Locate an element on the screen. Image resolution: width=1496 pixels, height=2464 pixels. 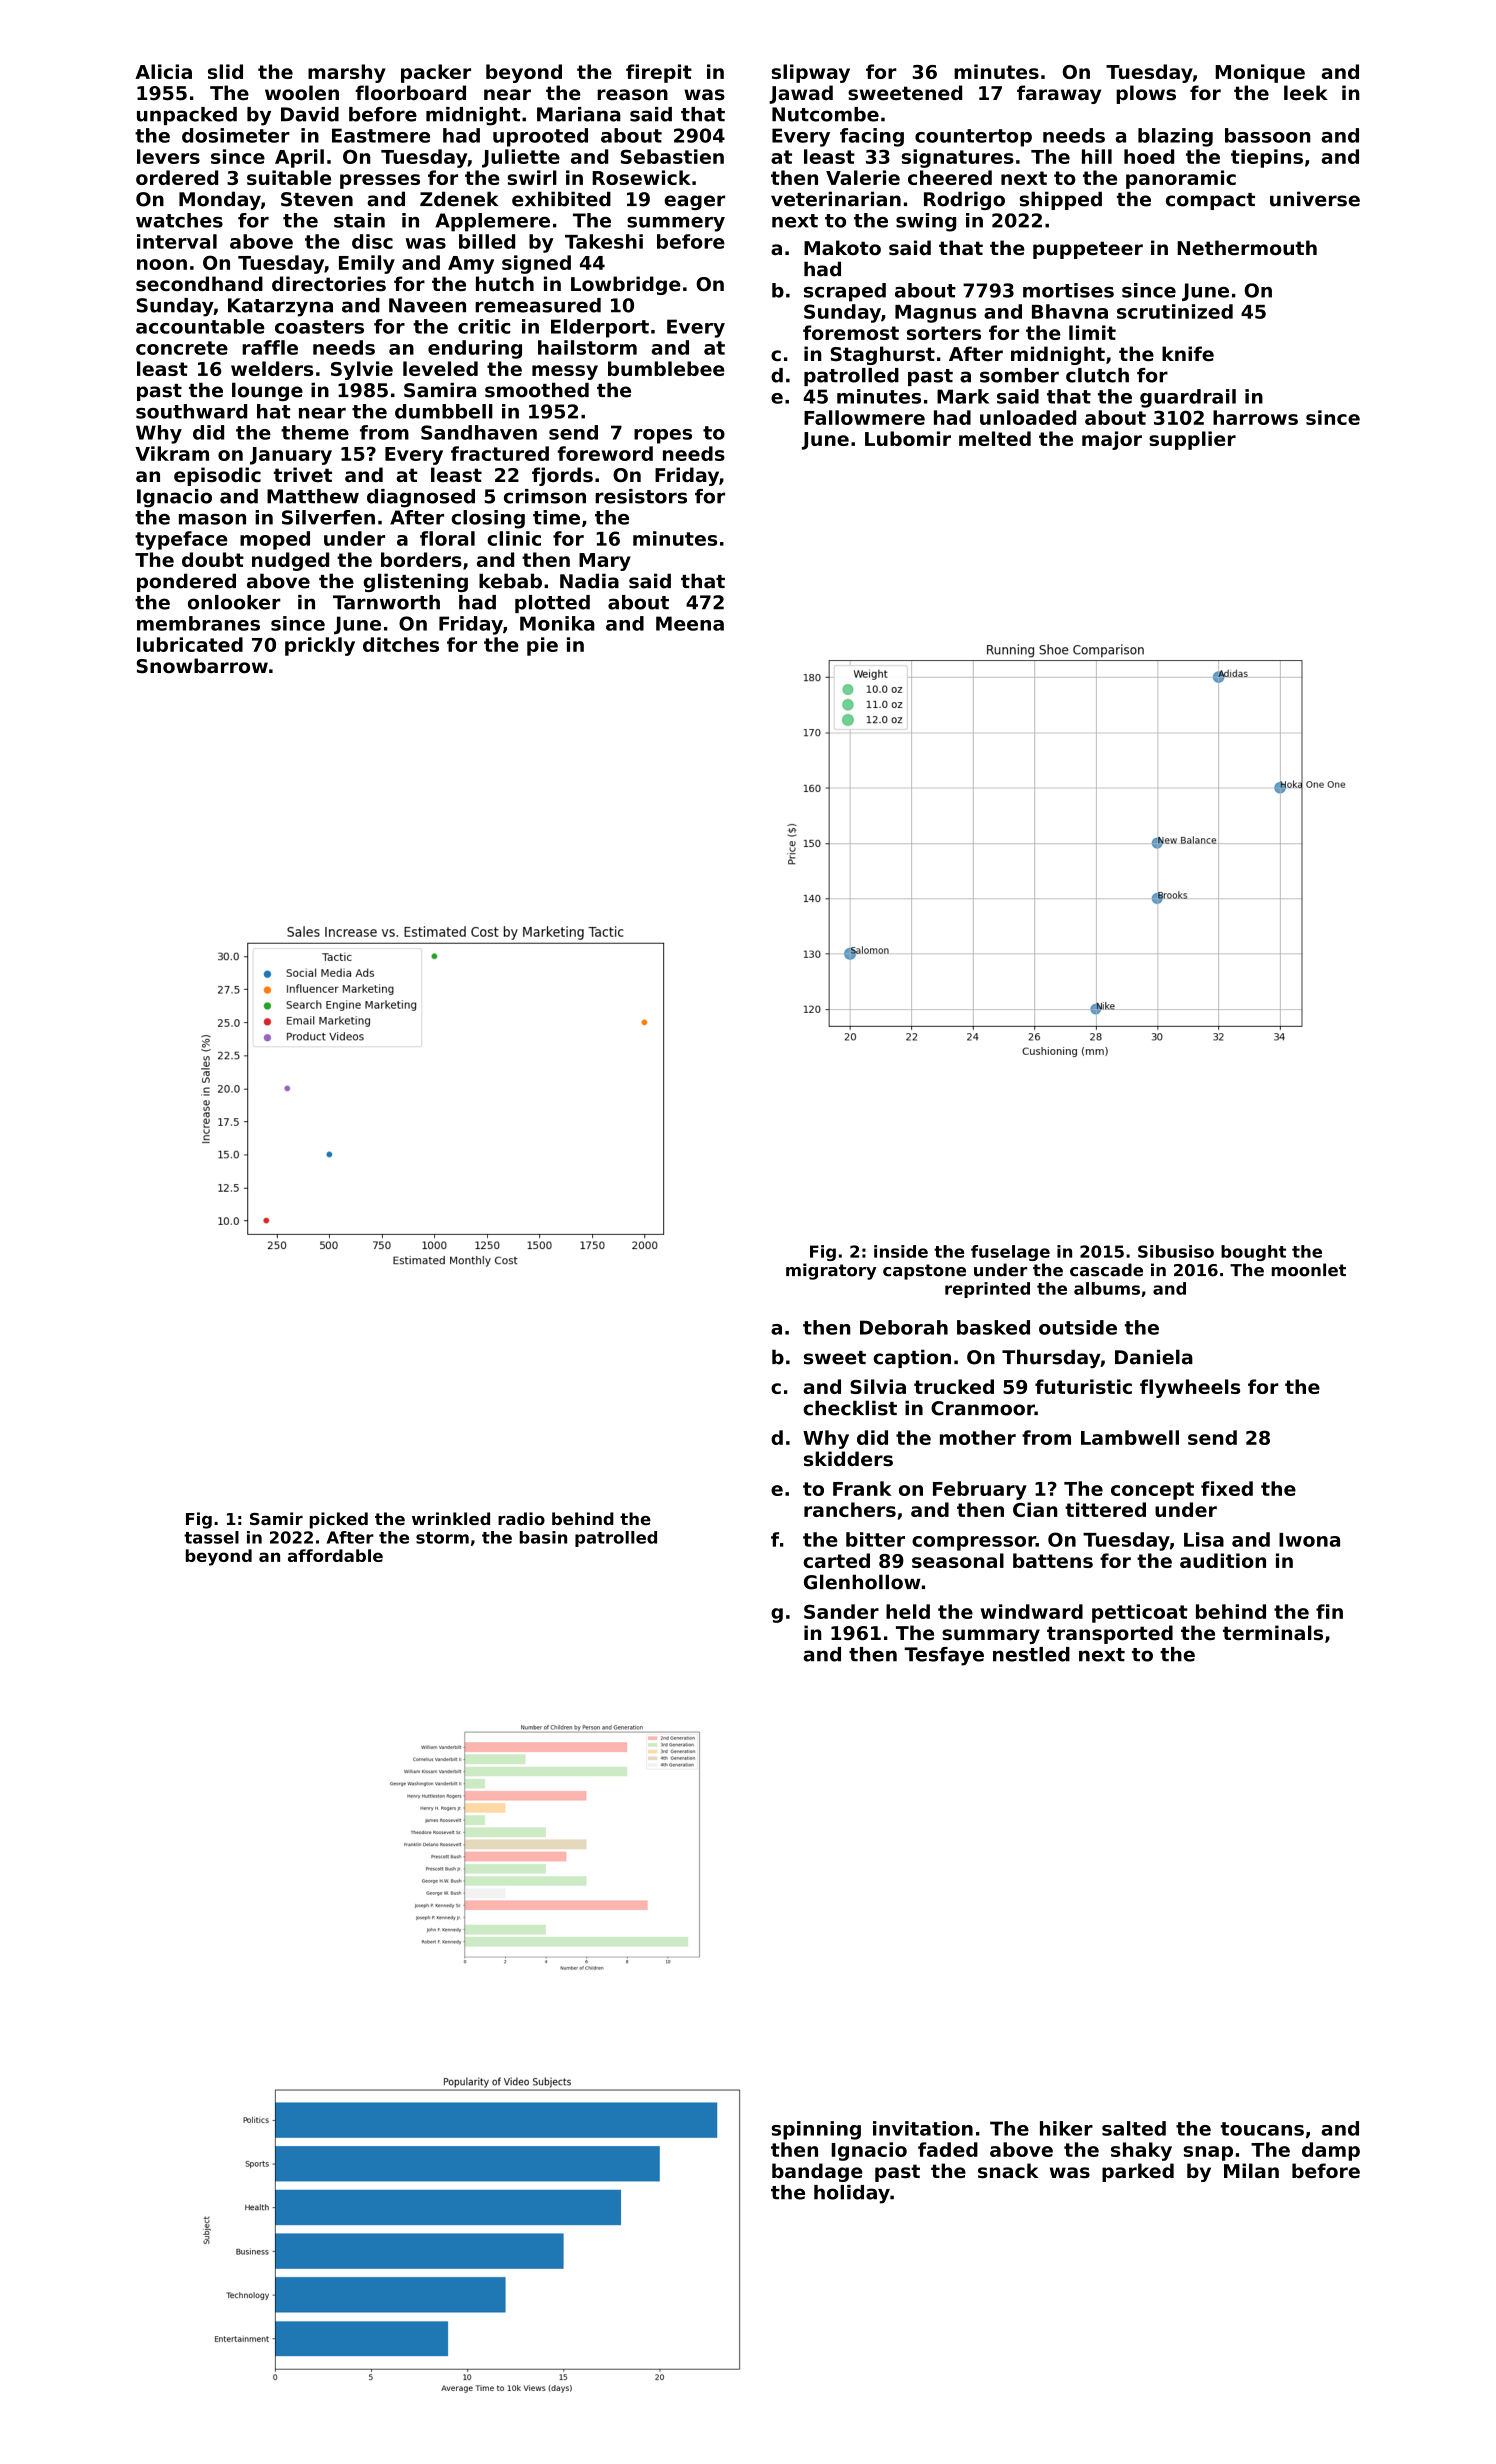
Naveen is located at coordinates (427, 305).
